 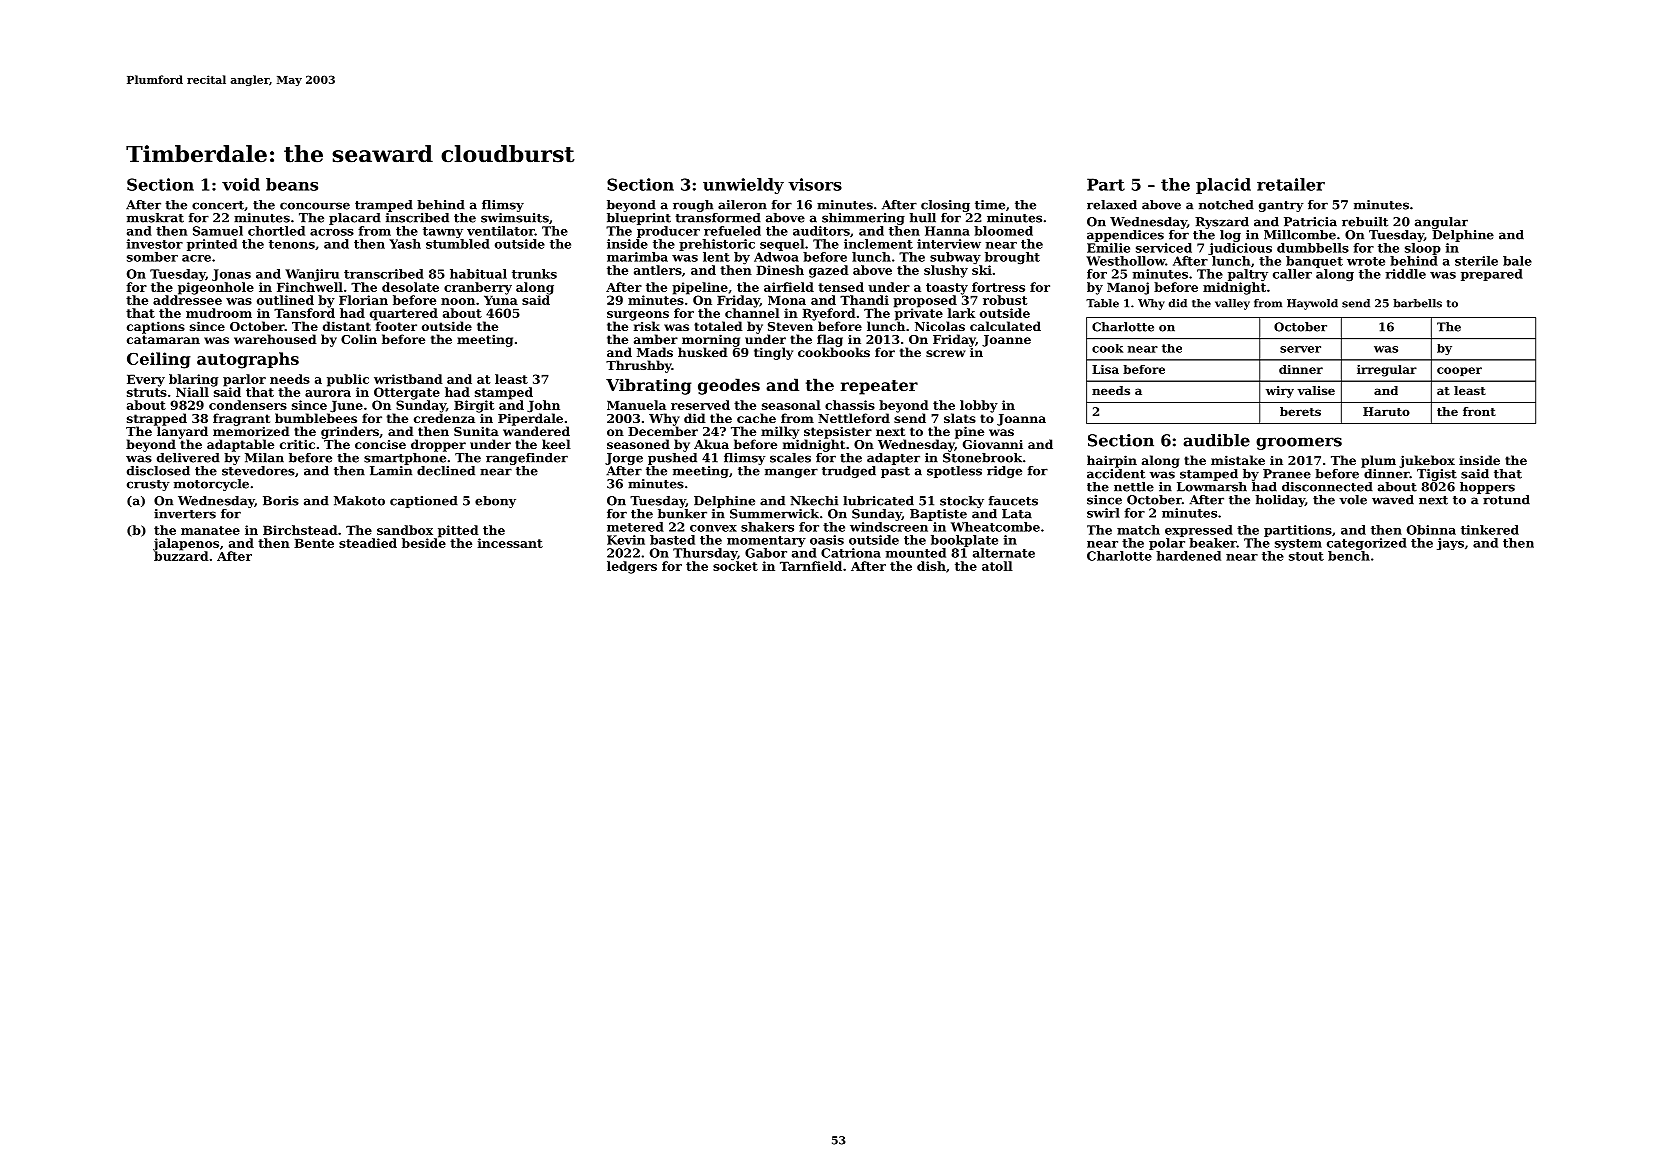 What do you see at coordinates (1349, 556) in the document?
I see `bench` at bounding box center [1349, 556].
